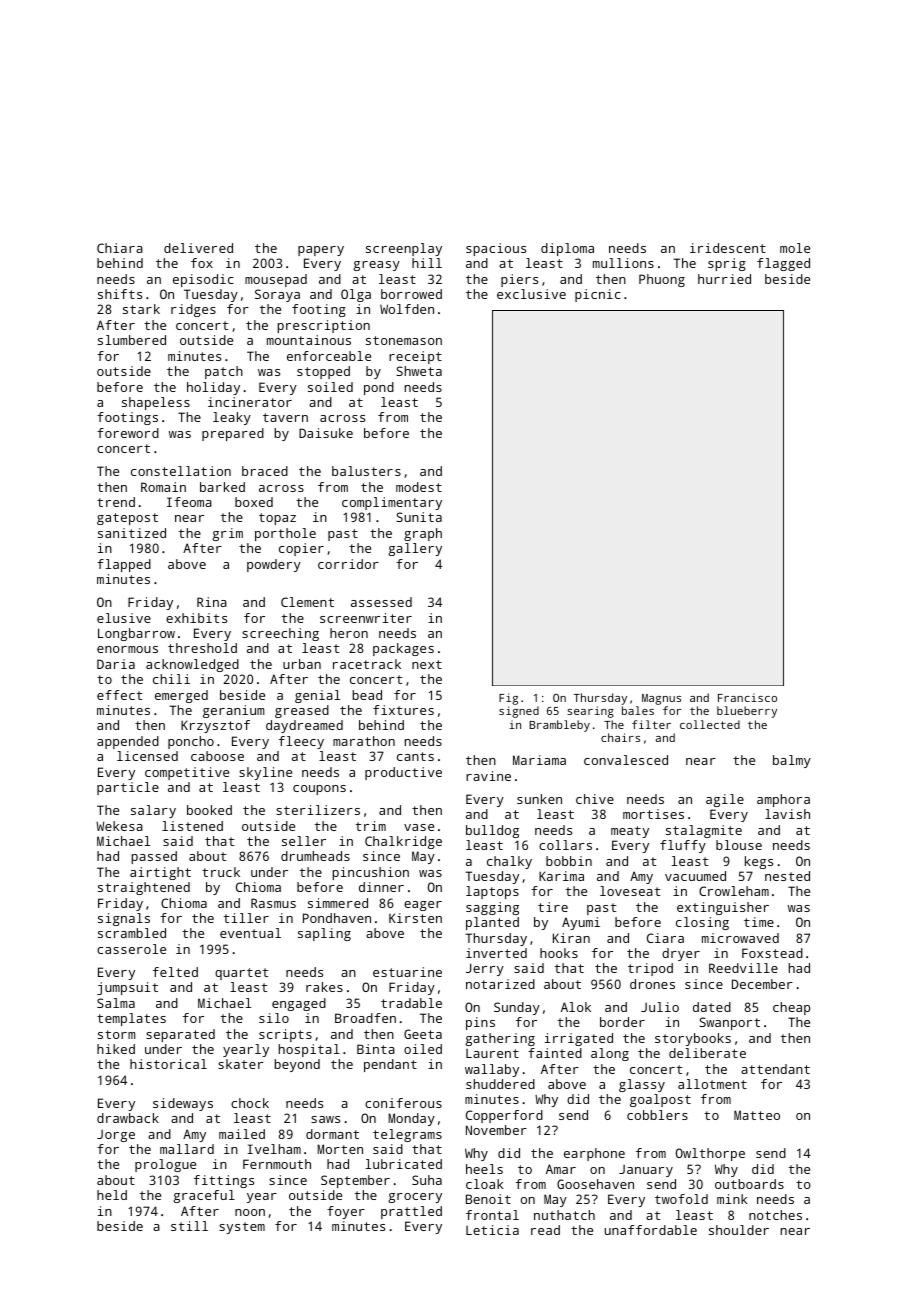 This document has width=908, height=1316. What do you see at coordinates (265, 773) in the document?
I see `skyline` at bounding box center [265, 773].
